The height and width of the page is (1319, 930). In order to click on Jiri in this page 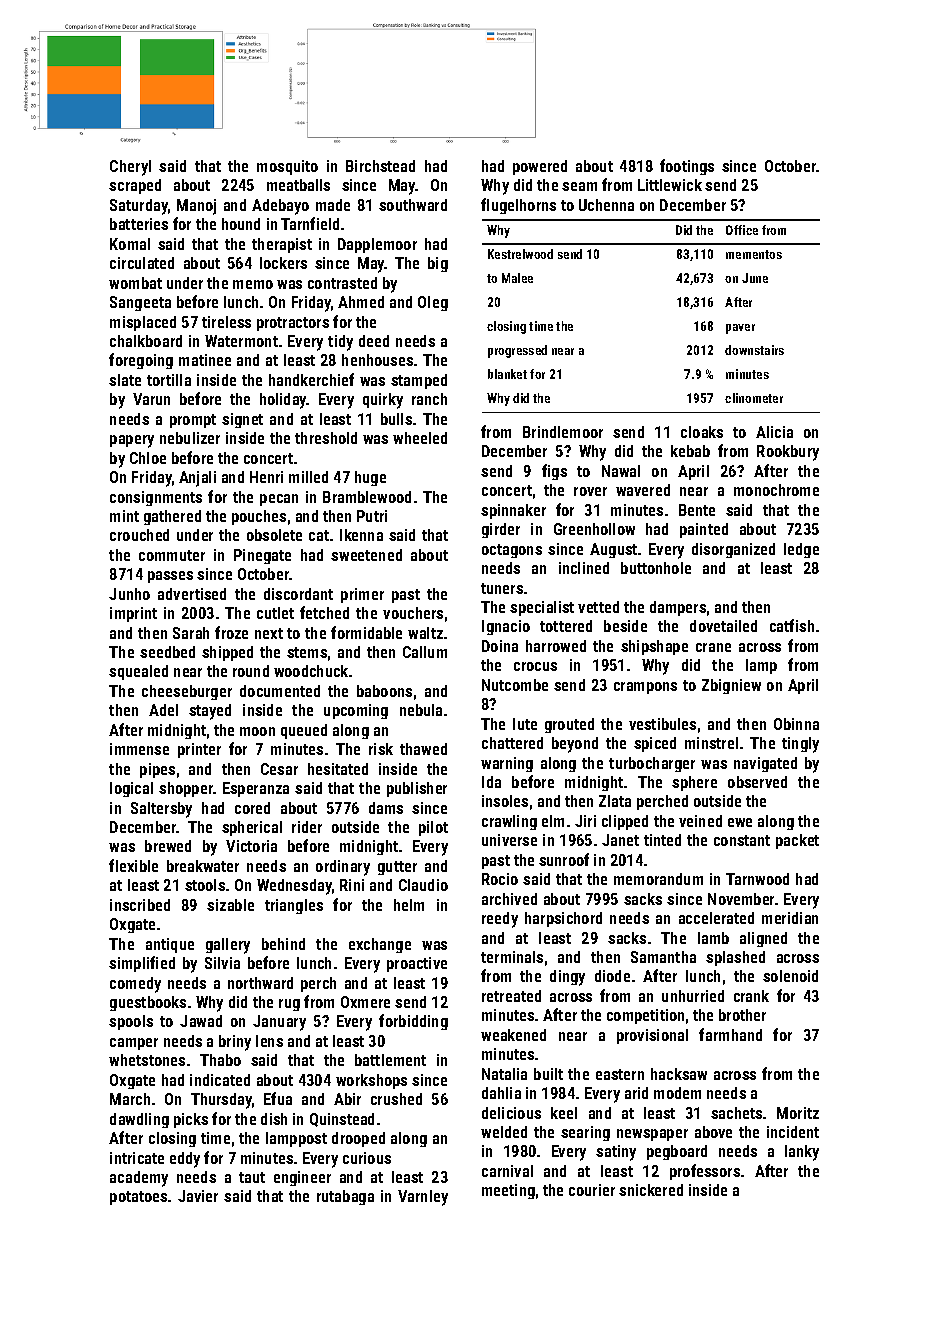, I will do `click(585, 821)`.
